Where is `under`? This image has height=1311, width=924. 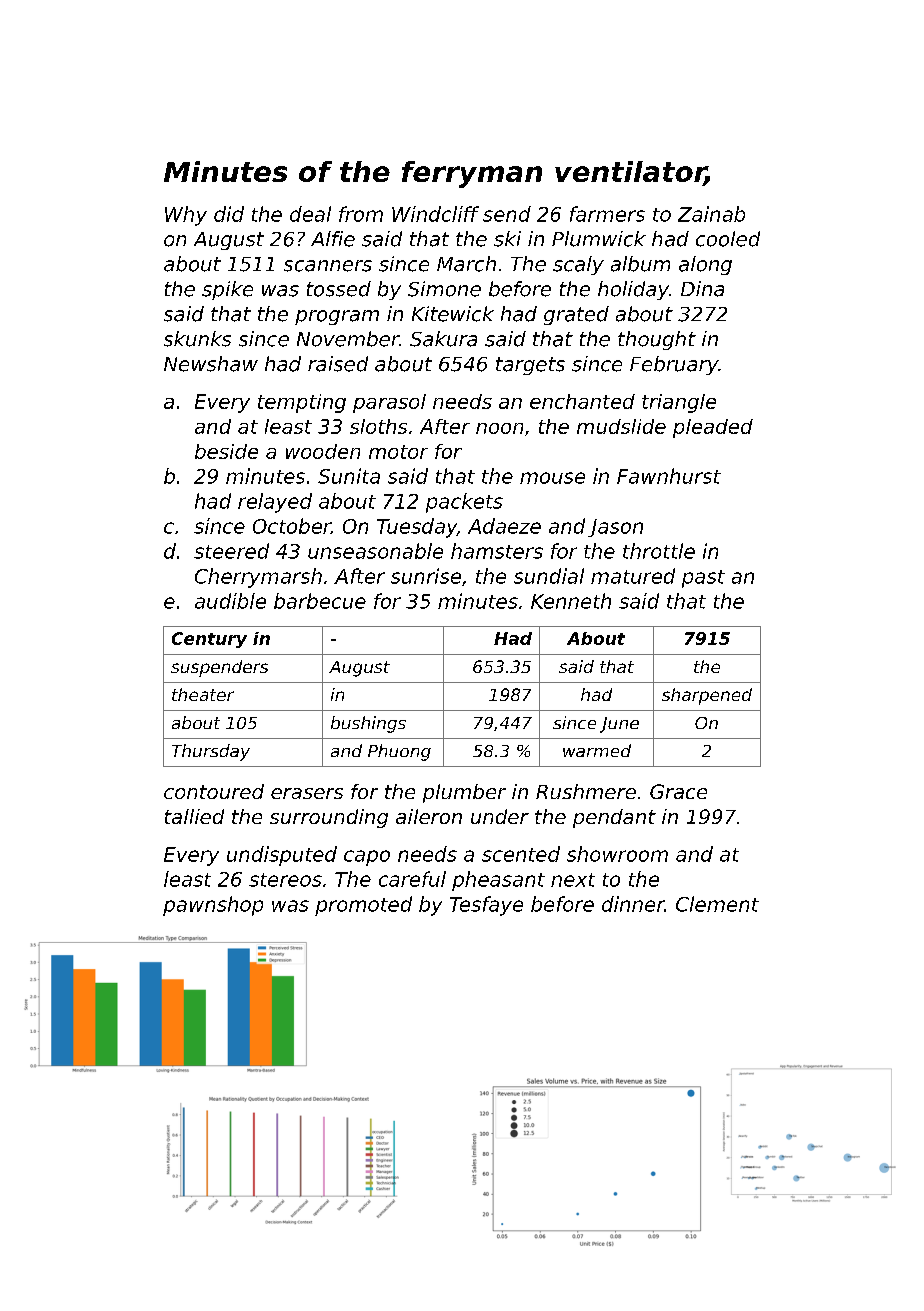
under is located at coordinates (500, 816).
